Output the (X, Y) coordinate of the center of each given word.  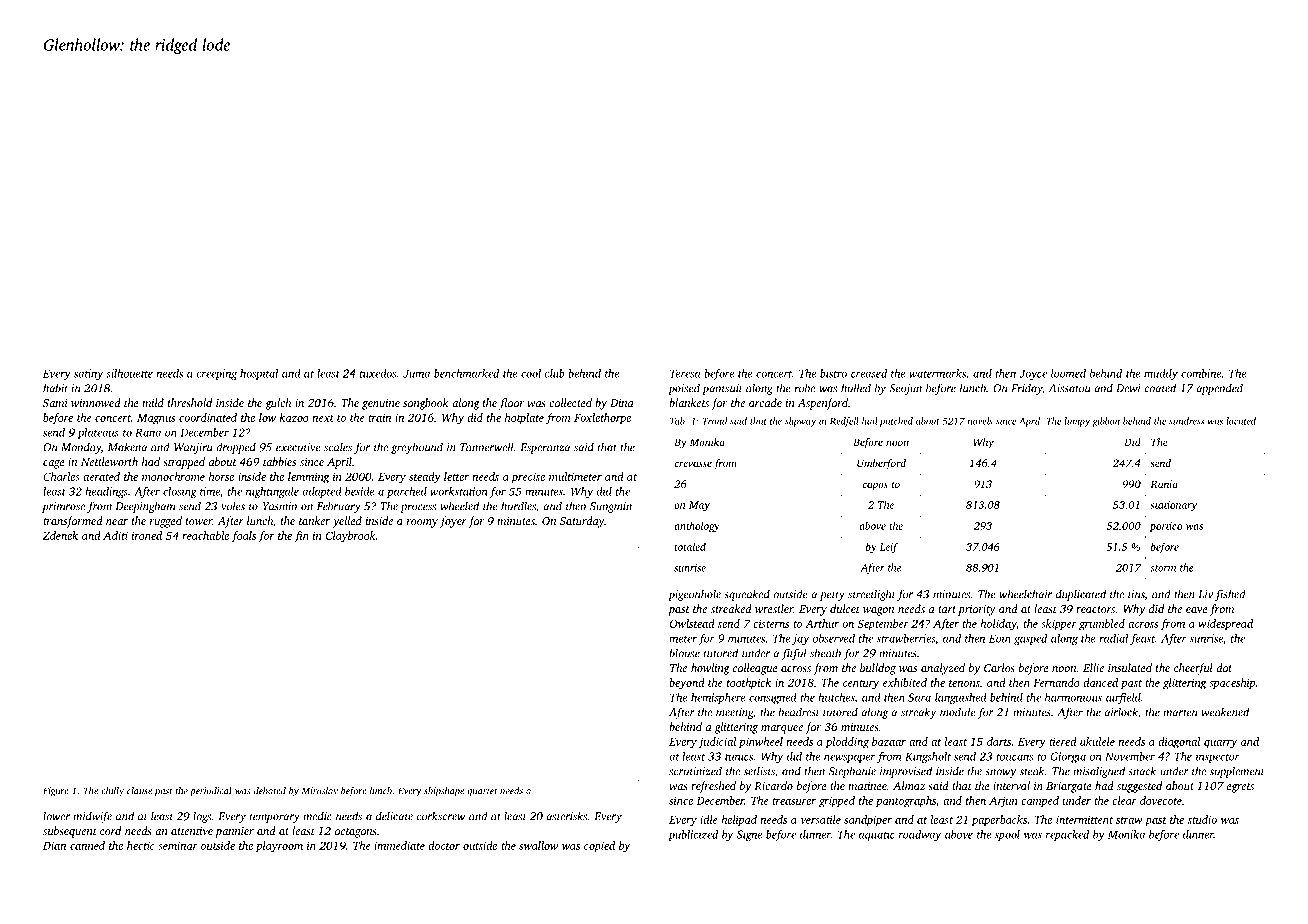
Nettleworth (109, 461)
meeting (734, 713)
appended (1219, 389)
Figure (56, 792)
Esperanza (545, 448)
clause (139, 791)
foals (243, 537)
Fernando (1056, 682)
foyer (453, 522)
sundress (1186, 421)
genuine (381, 404)
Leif (889, 547)
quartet (482, 792)
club (555, 373)
